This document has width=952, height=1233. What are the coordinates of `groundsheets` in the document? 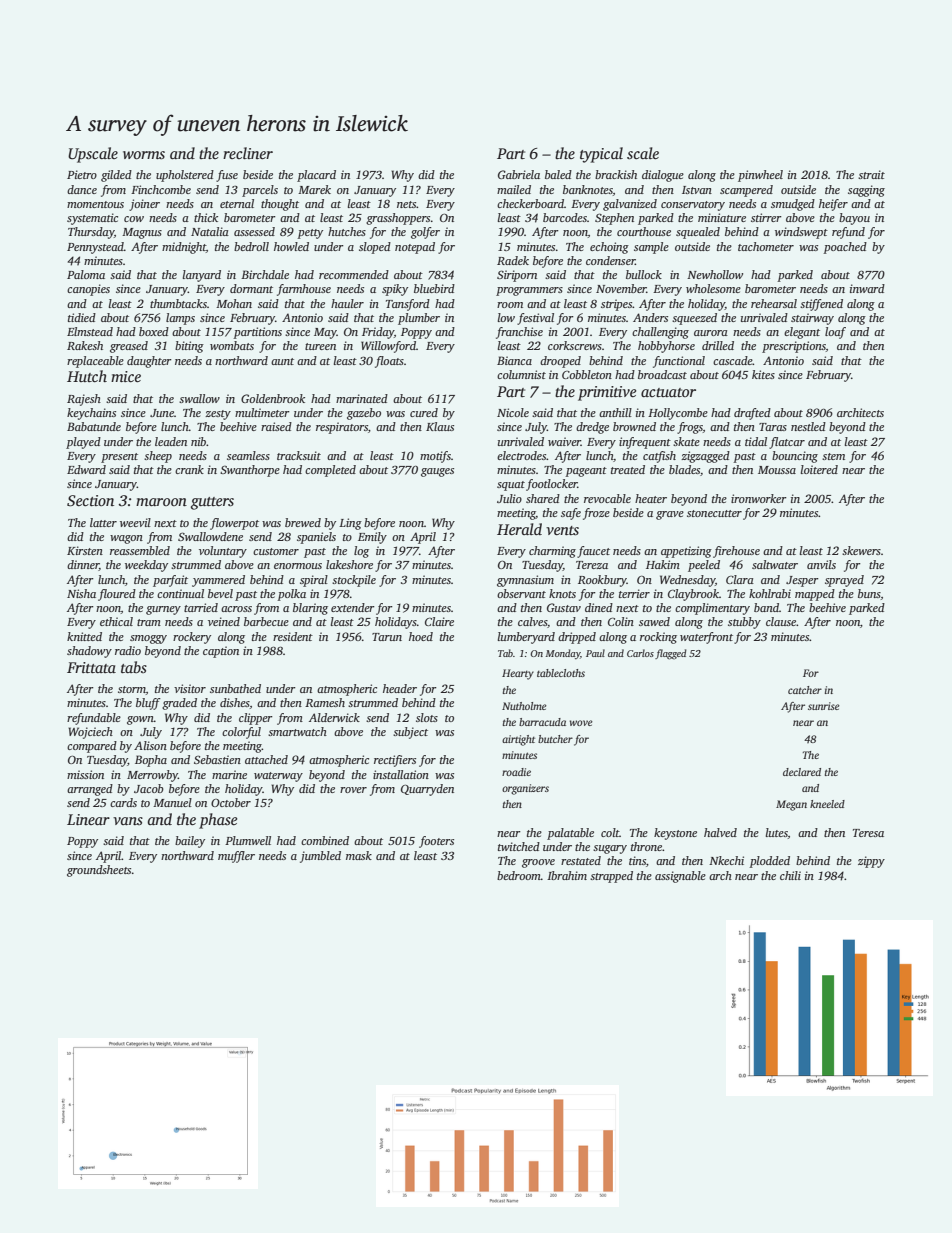 It's located at (99, 871).
